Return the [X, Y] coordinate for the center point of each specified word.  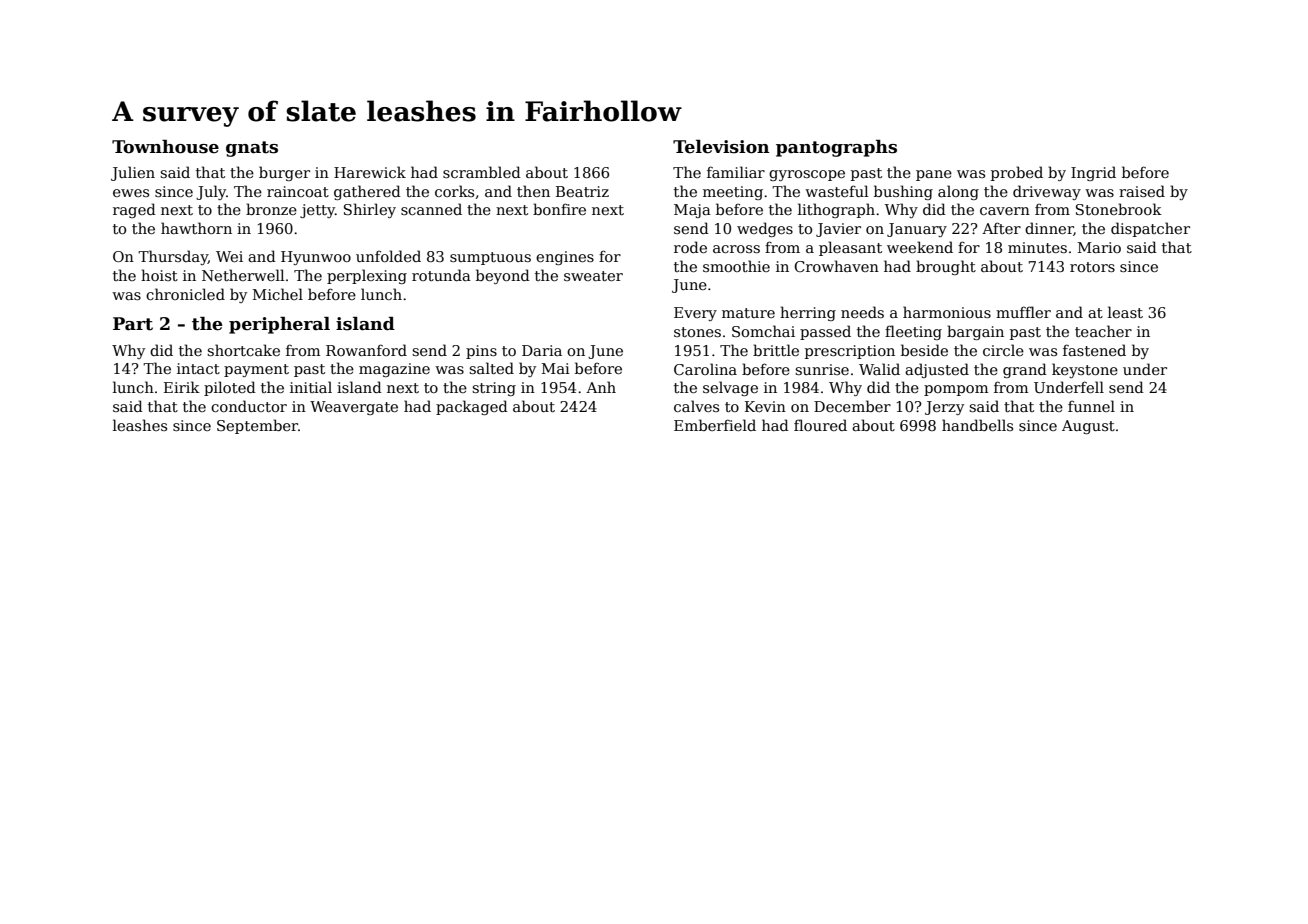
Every [695, 314]
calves [696, 406]
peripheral [279, 325]
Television [721, 147]
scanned [431, 209]
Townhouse [165, 147]
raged [134, 210]
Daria [542, 350]
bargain [975, 332]
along [958, 192]
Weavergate [354, 408]
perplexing [367, 276]
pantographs [836, 148]
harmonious [947, 312]
